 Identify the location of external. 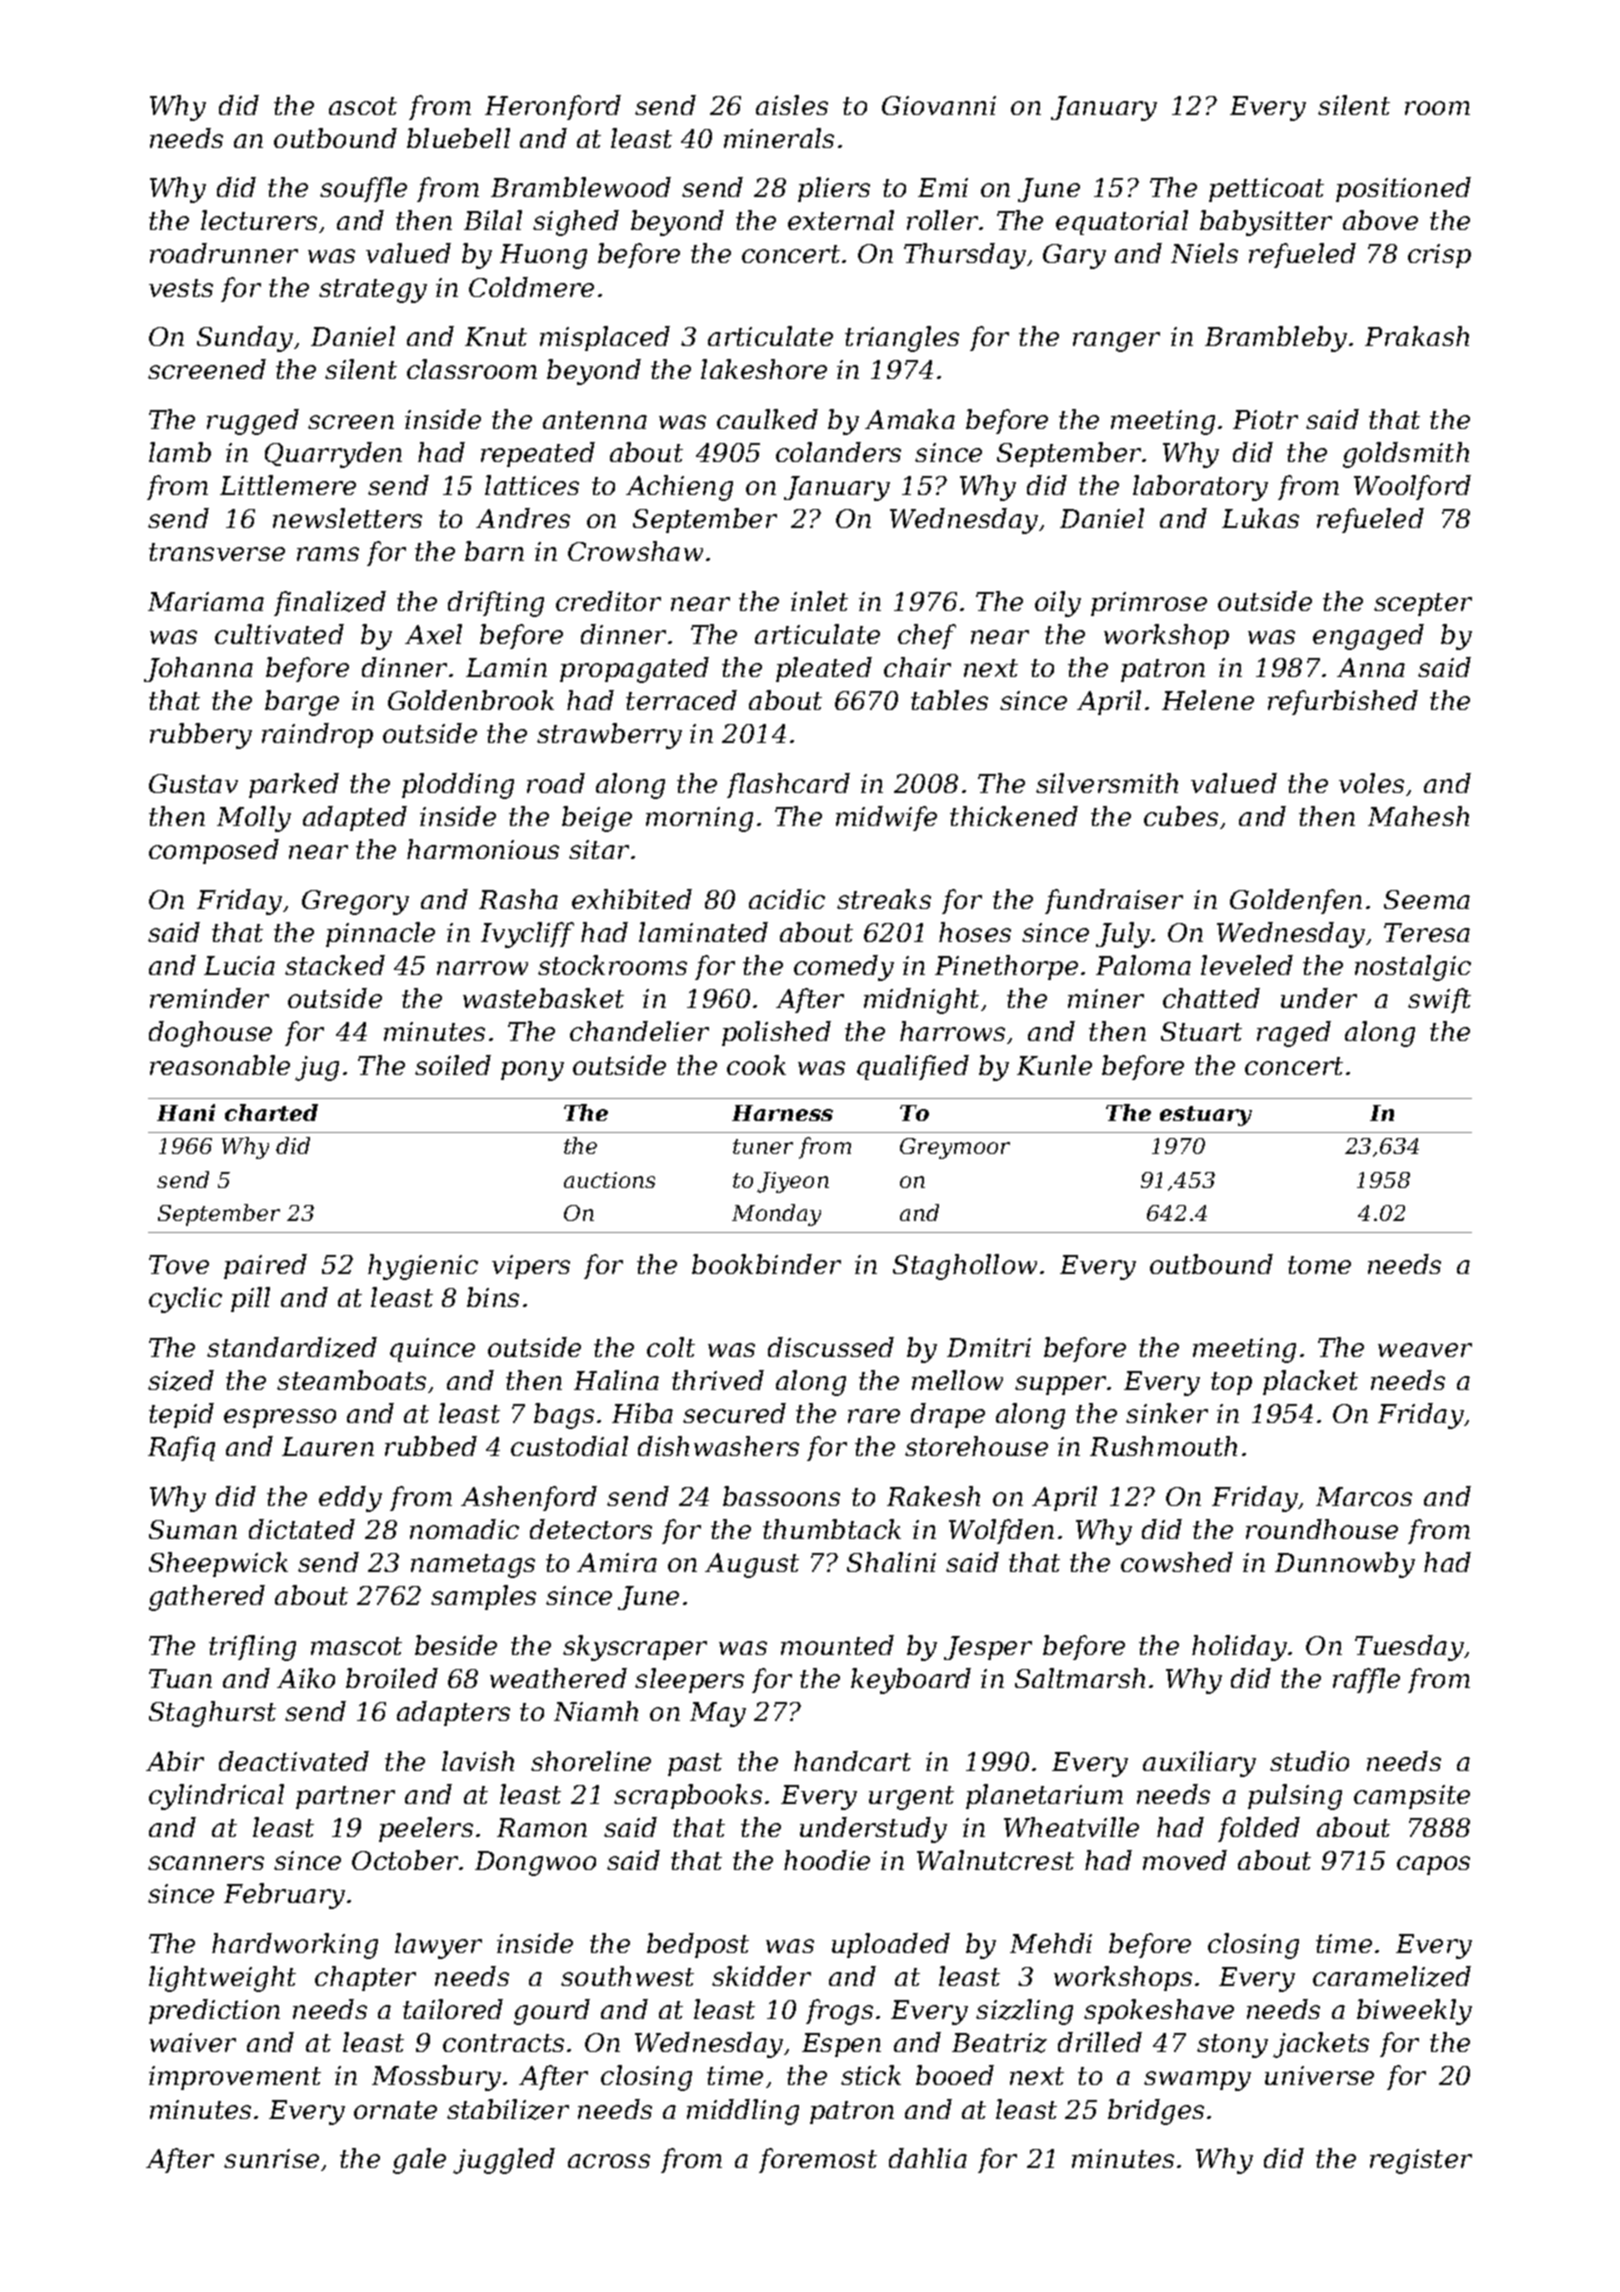
(841, 220).
